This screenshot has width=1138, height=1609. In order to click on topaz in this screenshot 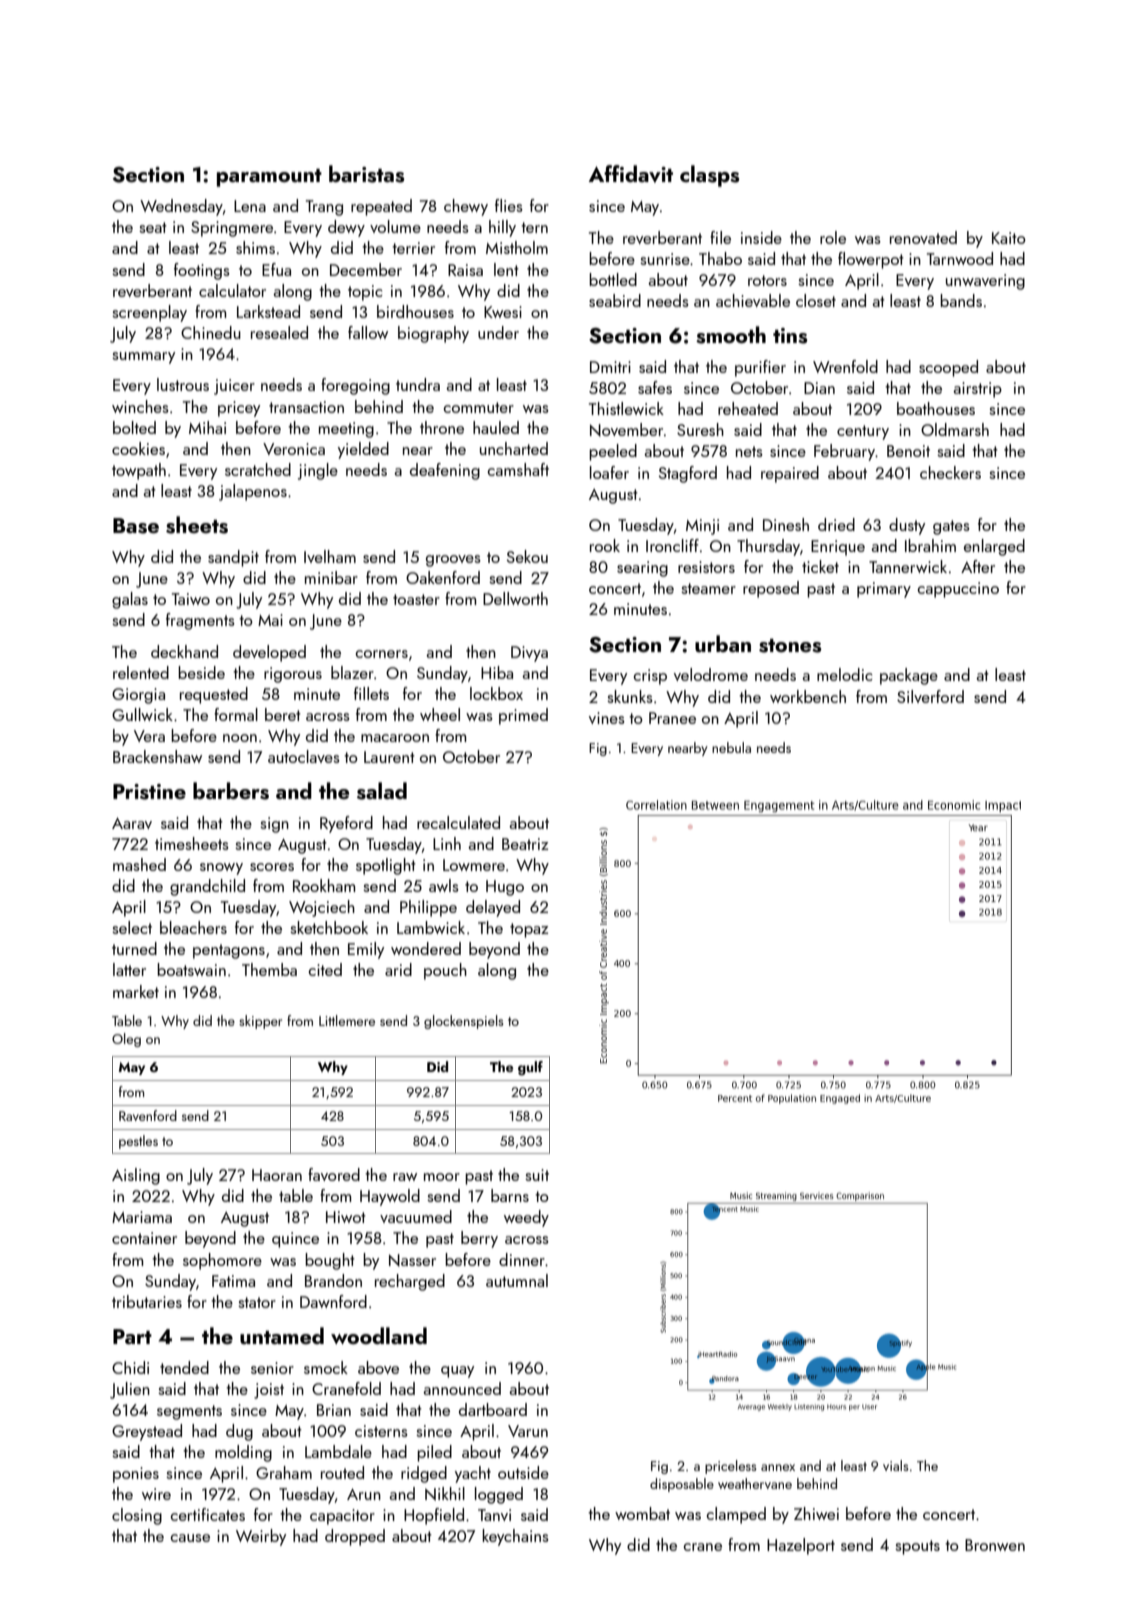, I will do `click(529, 930)`.
